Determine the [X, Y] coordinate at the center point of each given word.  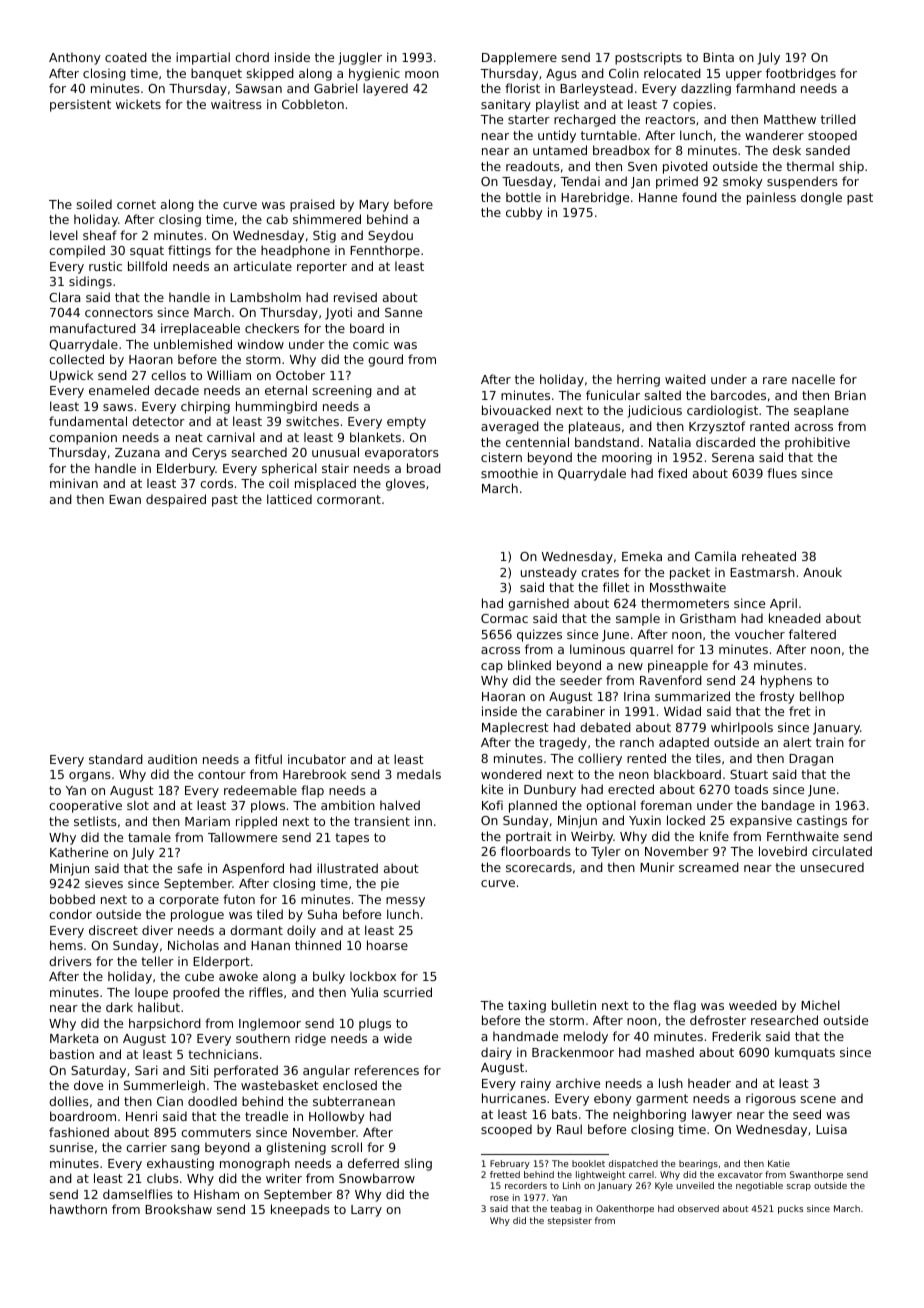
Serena [733, 457]
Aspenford [253, 869]
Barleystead [596, 89]
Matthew [790, 119]
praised [312, 205]
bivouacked [516, 410]
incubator [317, 759]
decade [176, 390]
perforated [246, 1071]
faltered [812, 634]
